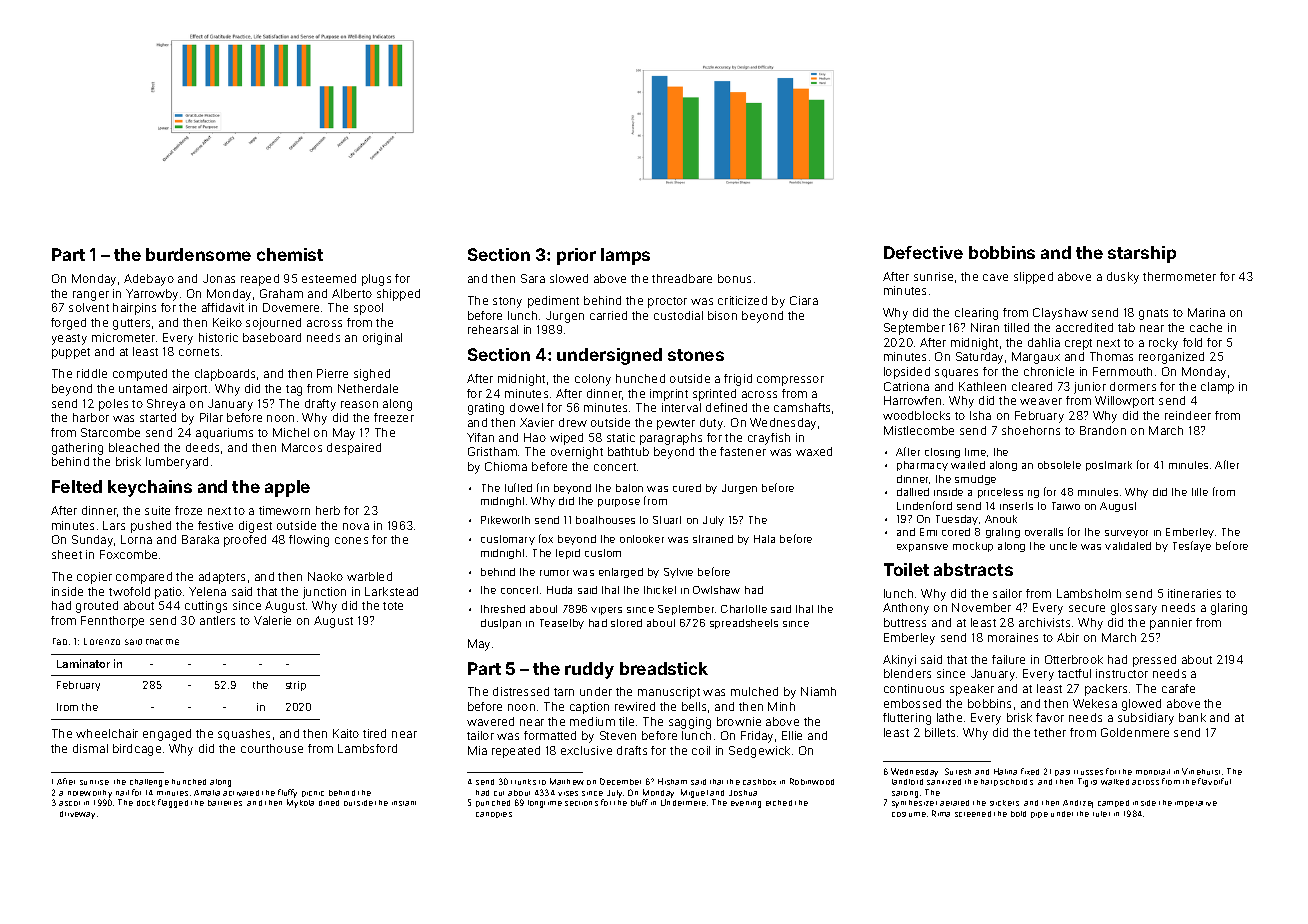 This screenshot has width=1308, height=924. Describe the element at coordinates (77, 815) in the screenshot. I see `driveway` at that location.
